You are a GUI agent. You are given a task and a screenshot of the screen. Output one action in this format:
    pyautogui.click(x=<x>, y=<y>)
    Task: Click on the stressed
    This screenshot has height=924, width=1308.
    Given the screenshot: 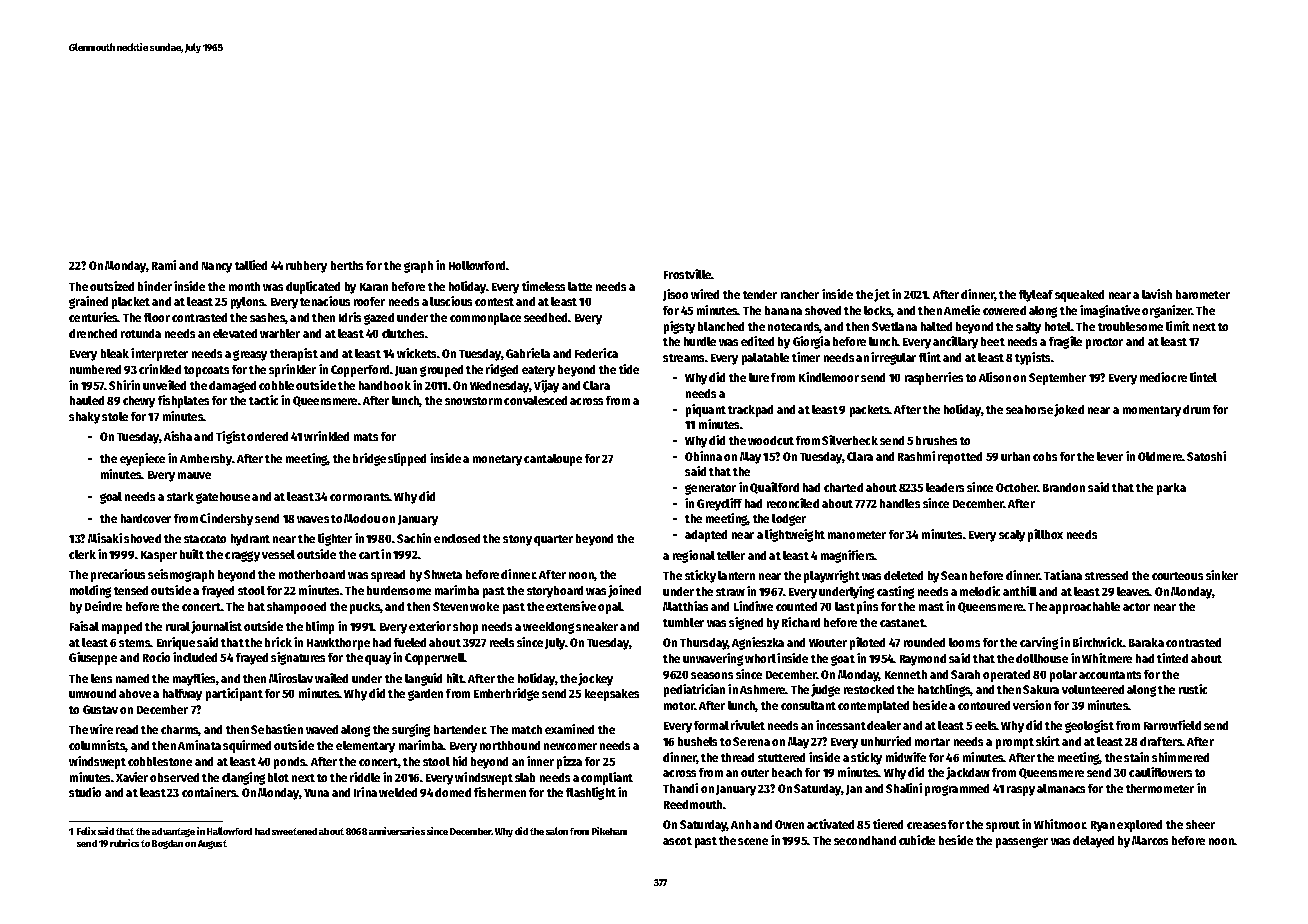 What is the action you would take?
    pyautogui.click(x=1106, y=575)
